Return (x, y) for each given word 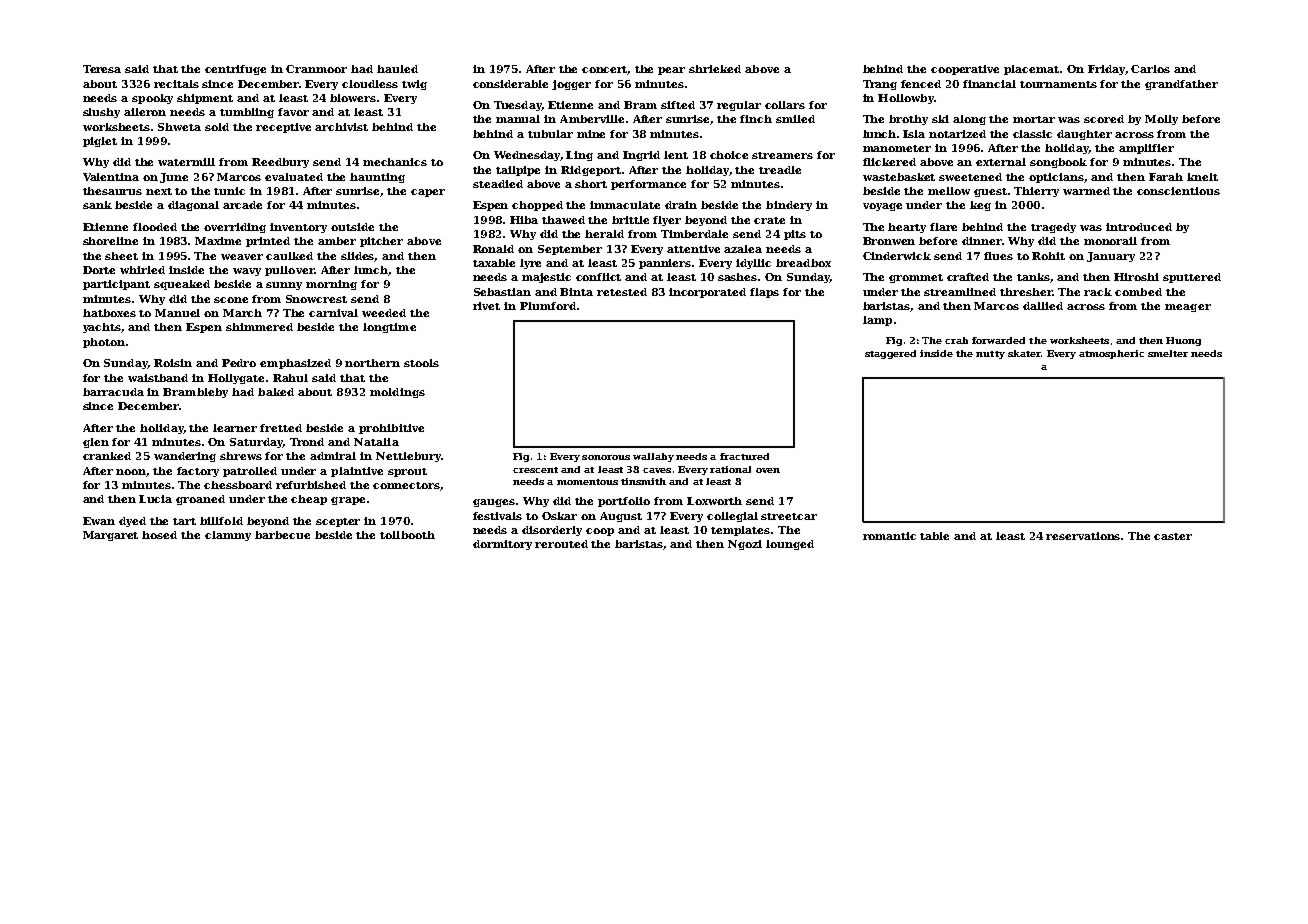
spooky (152, 99)
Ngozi (745, 545)
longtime (389, 328)
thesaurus (112, 191)
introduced (1139, 227)
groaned (200, 500)
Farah (1166, 177)
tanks (1033, 277)
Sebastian (502, 292)
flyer (667, 221)
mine (591, 134)
